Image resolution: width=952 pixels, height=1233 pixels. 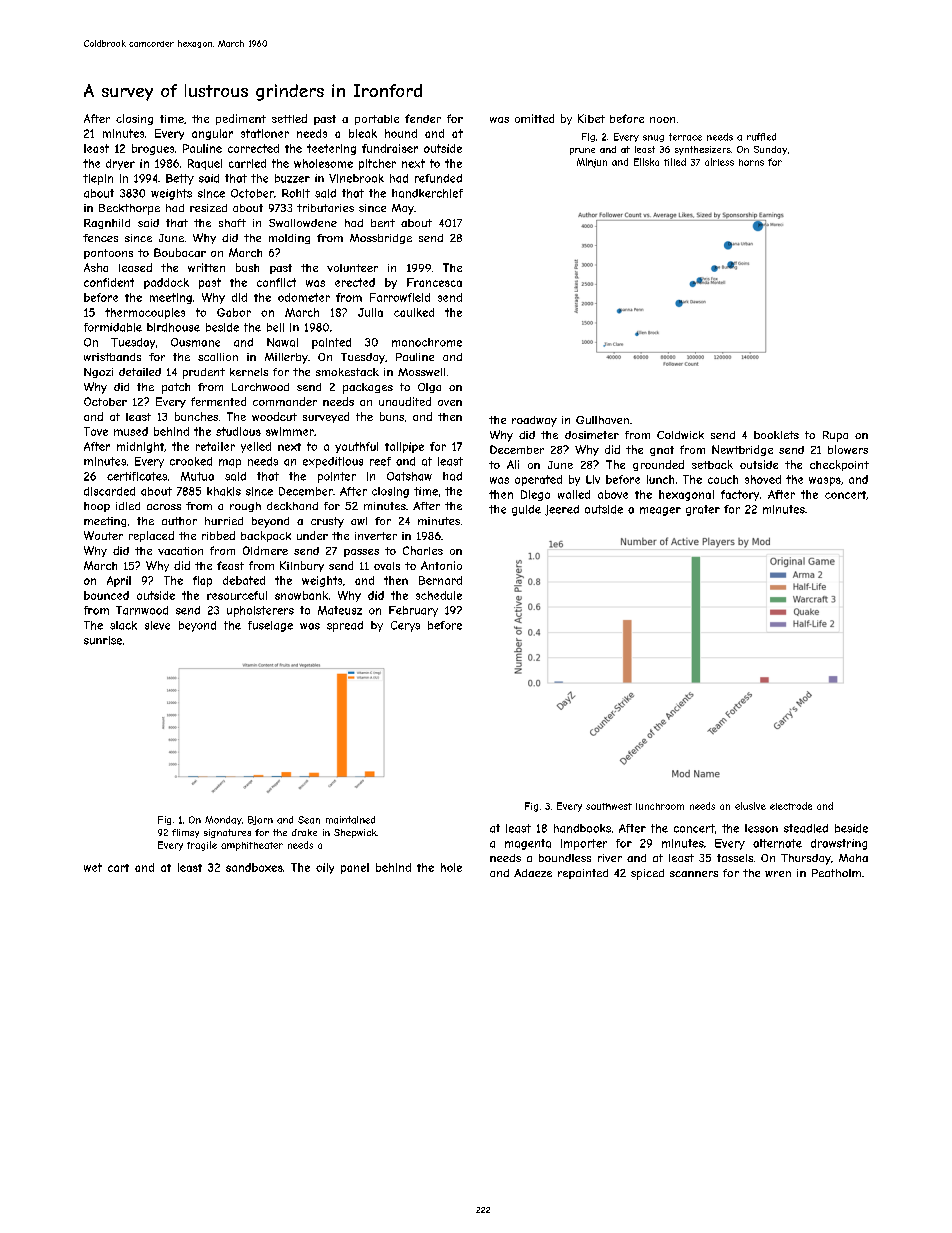 What do you see at coordinates (118, 868) in the screenshot?
I see `cart` at bounding box center [118, 868].
